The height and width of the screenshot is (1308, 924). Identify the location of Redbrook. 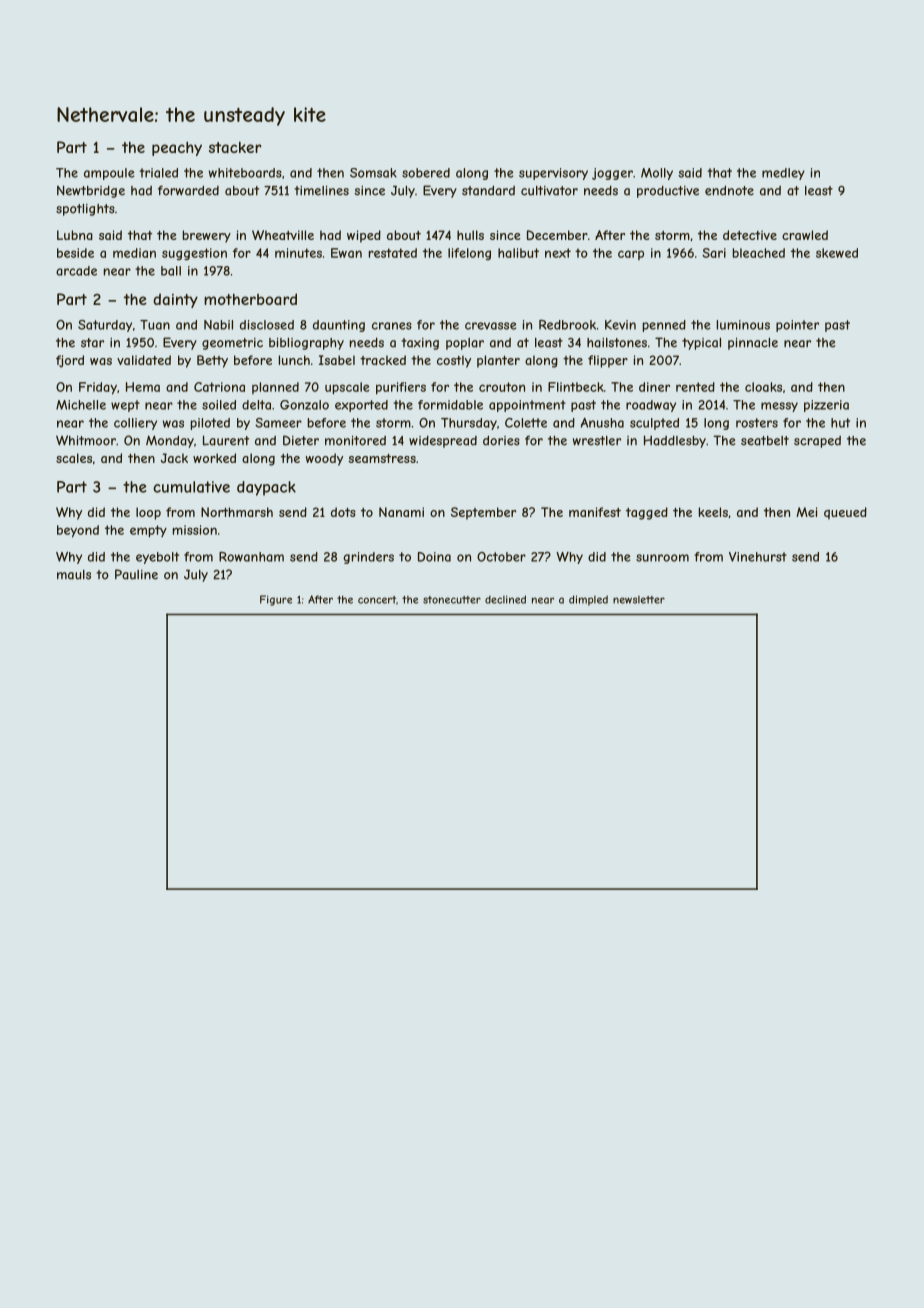
(567, 325).
